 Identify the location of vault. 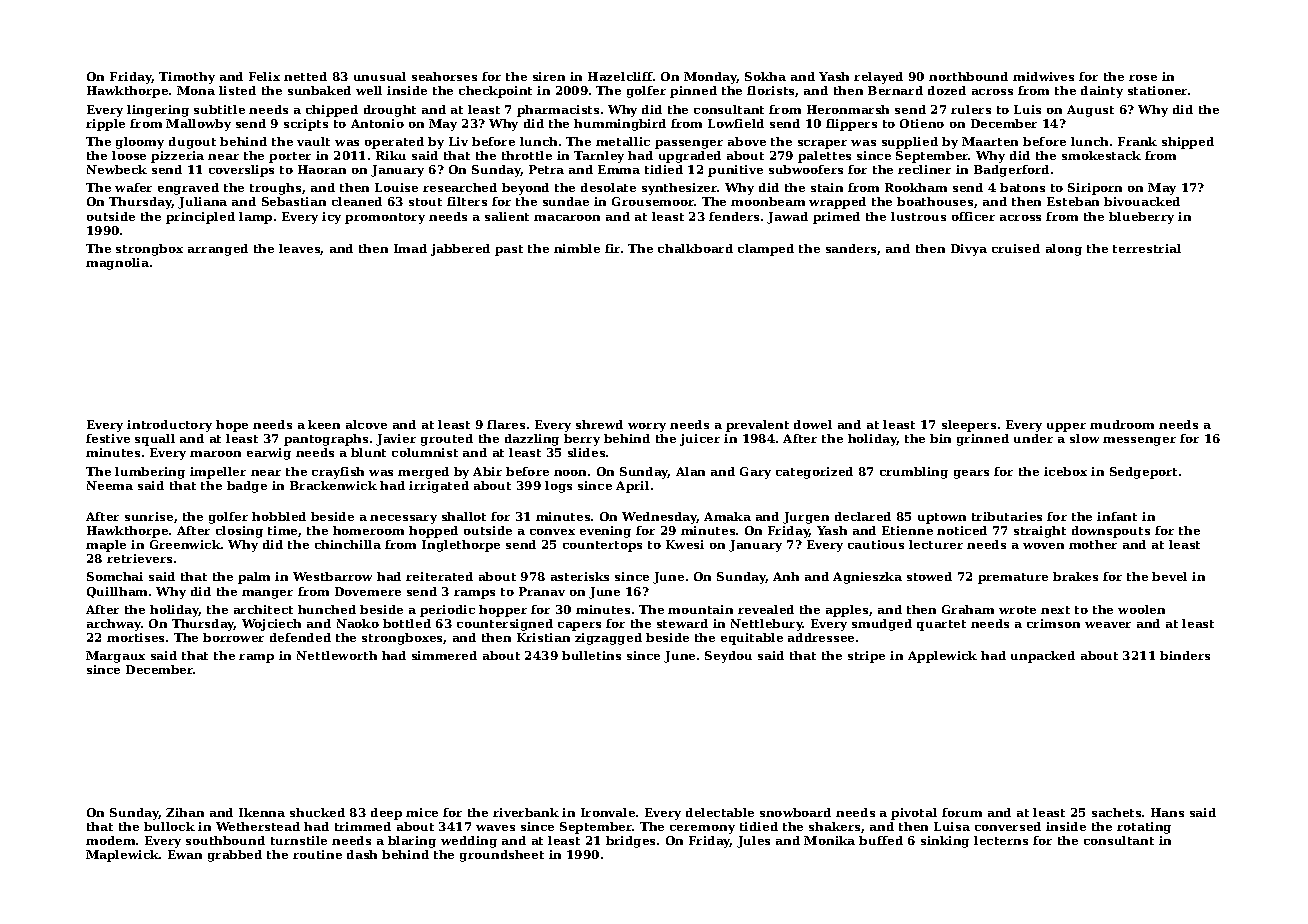
(313, 141).
